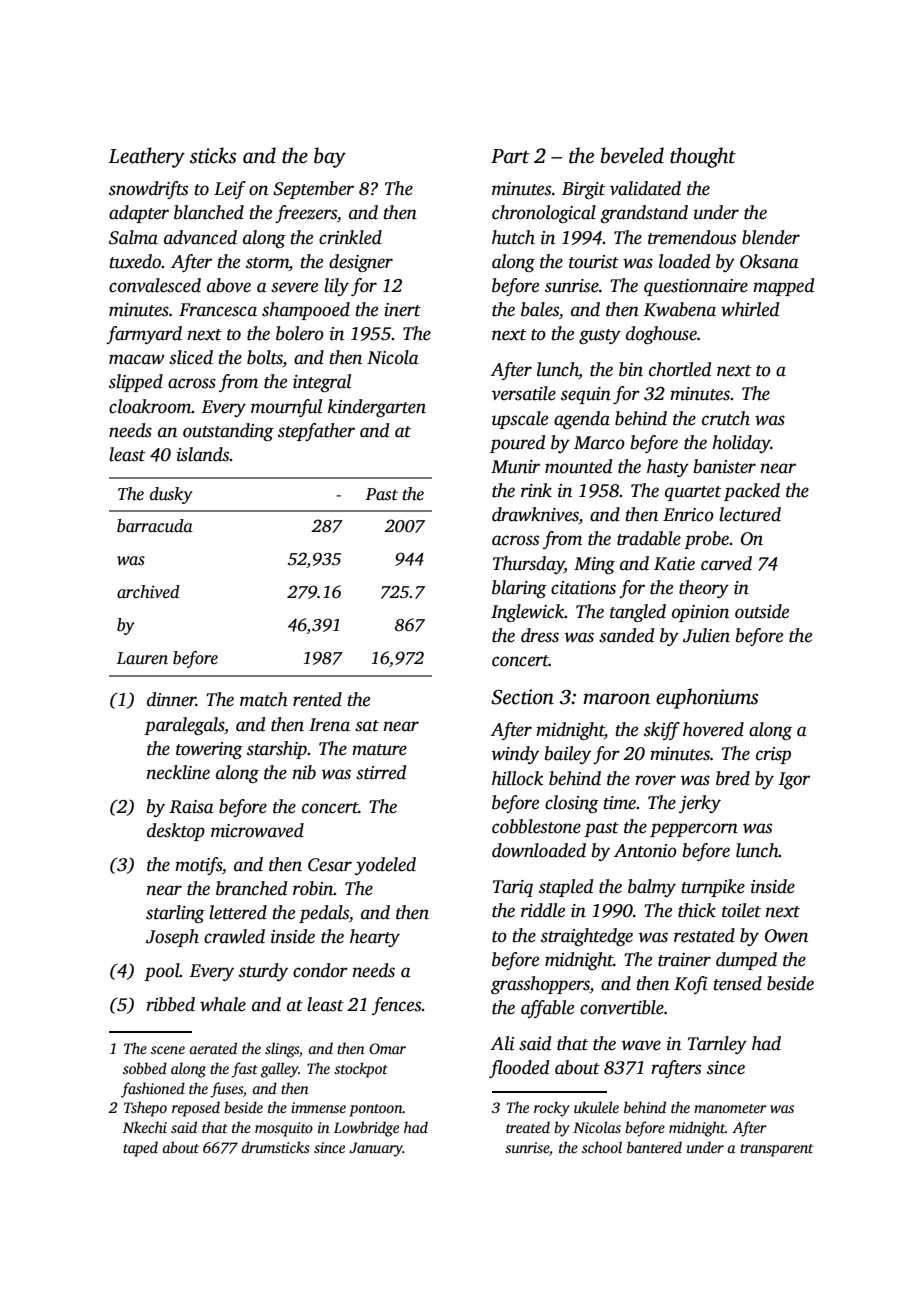 The image size is (924, 1311). Describe the element at coordinates (596, 1107) in the document. I see `ukulele` at that location.
